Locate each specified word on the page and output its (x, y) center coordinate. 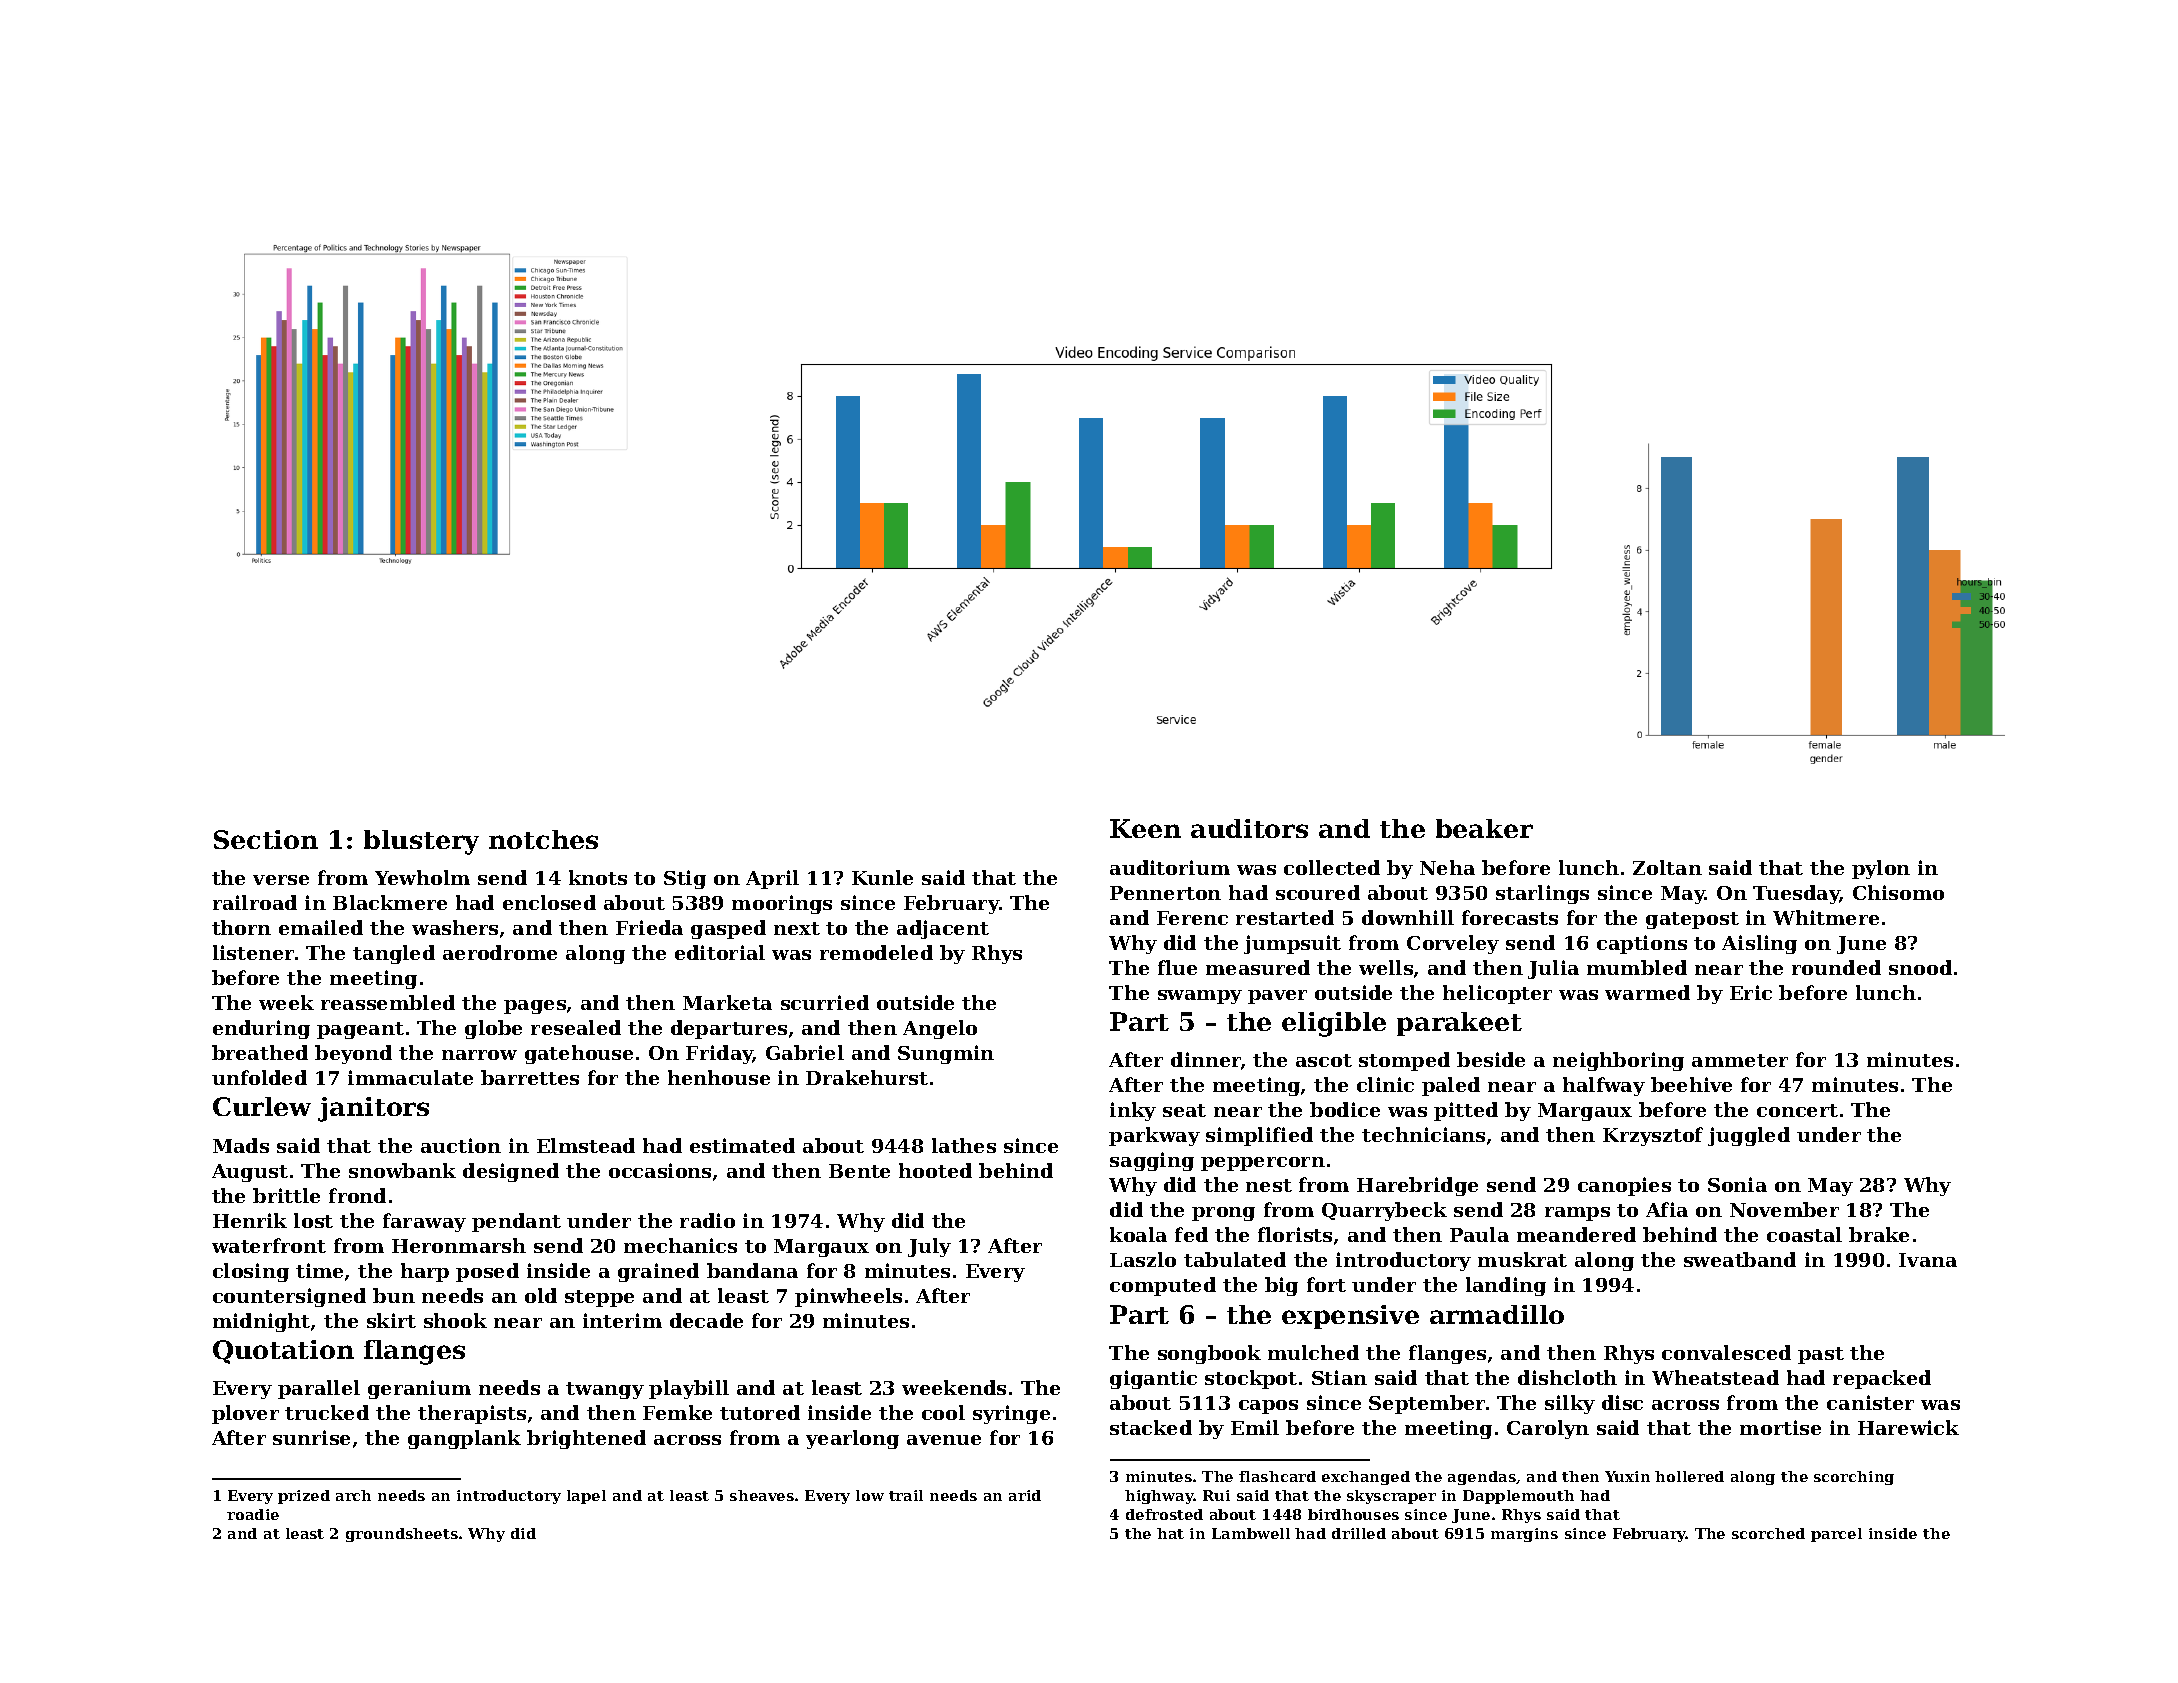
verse (281, 880)
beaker (1484, 828)
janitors (373, 1109)
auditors (1249, 828)
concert (1797, 1110)
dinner (1206, 1059)
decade (706, 1320)
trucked (327, 1412)
